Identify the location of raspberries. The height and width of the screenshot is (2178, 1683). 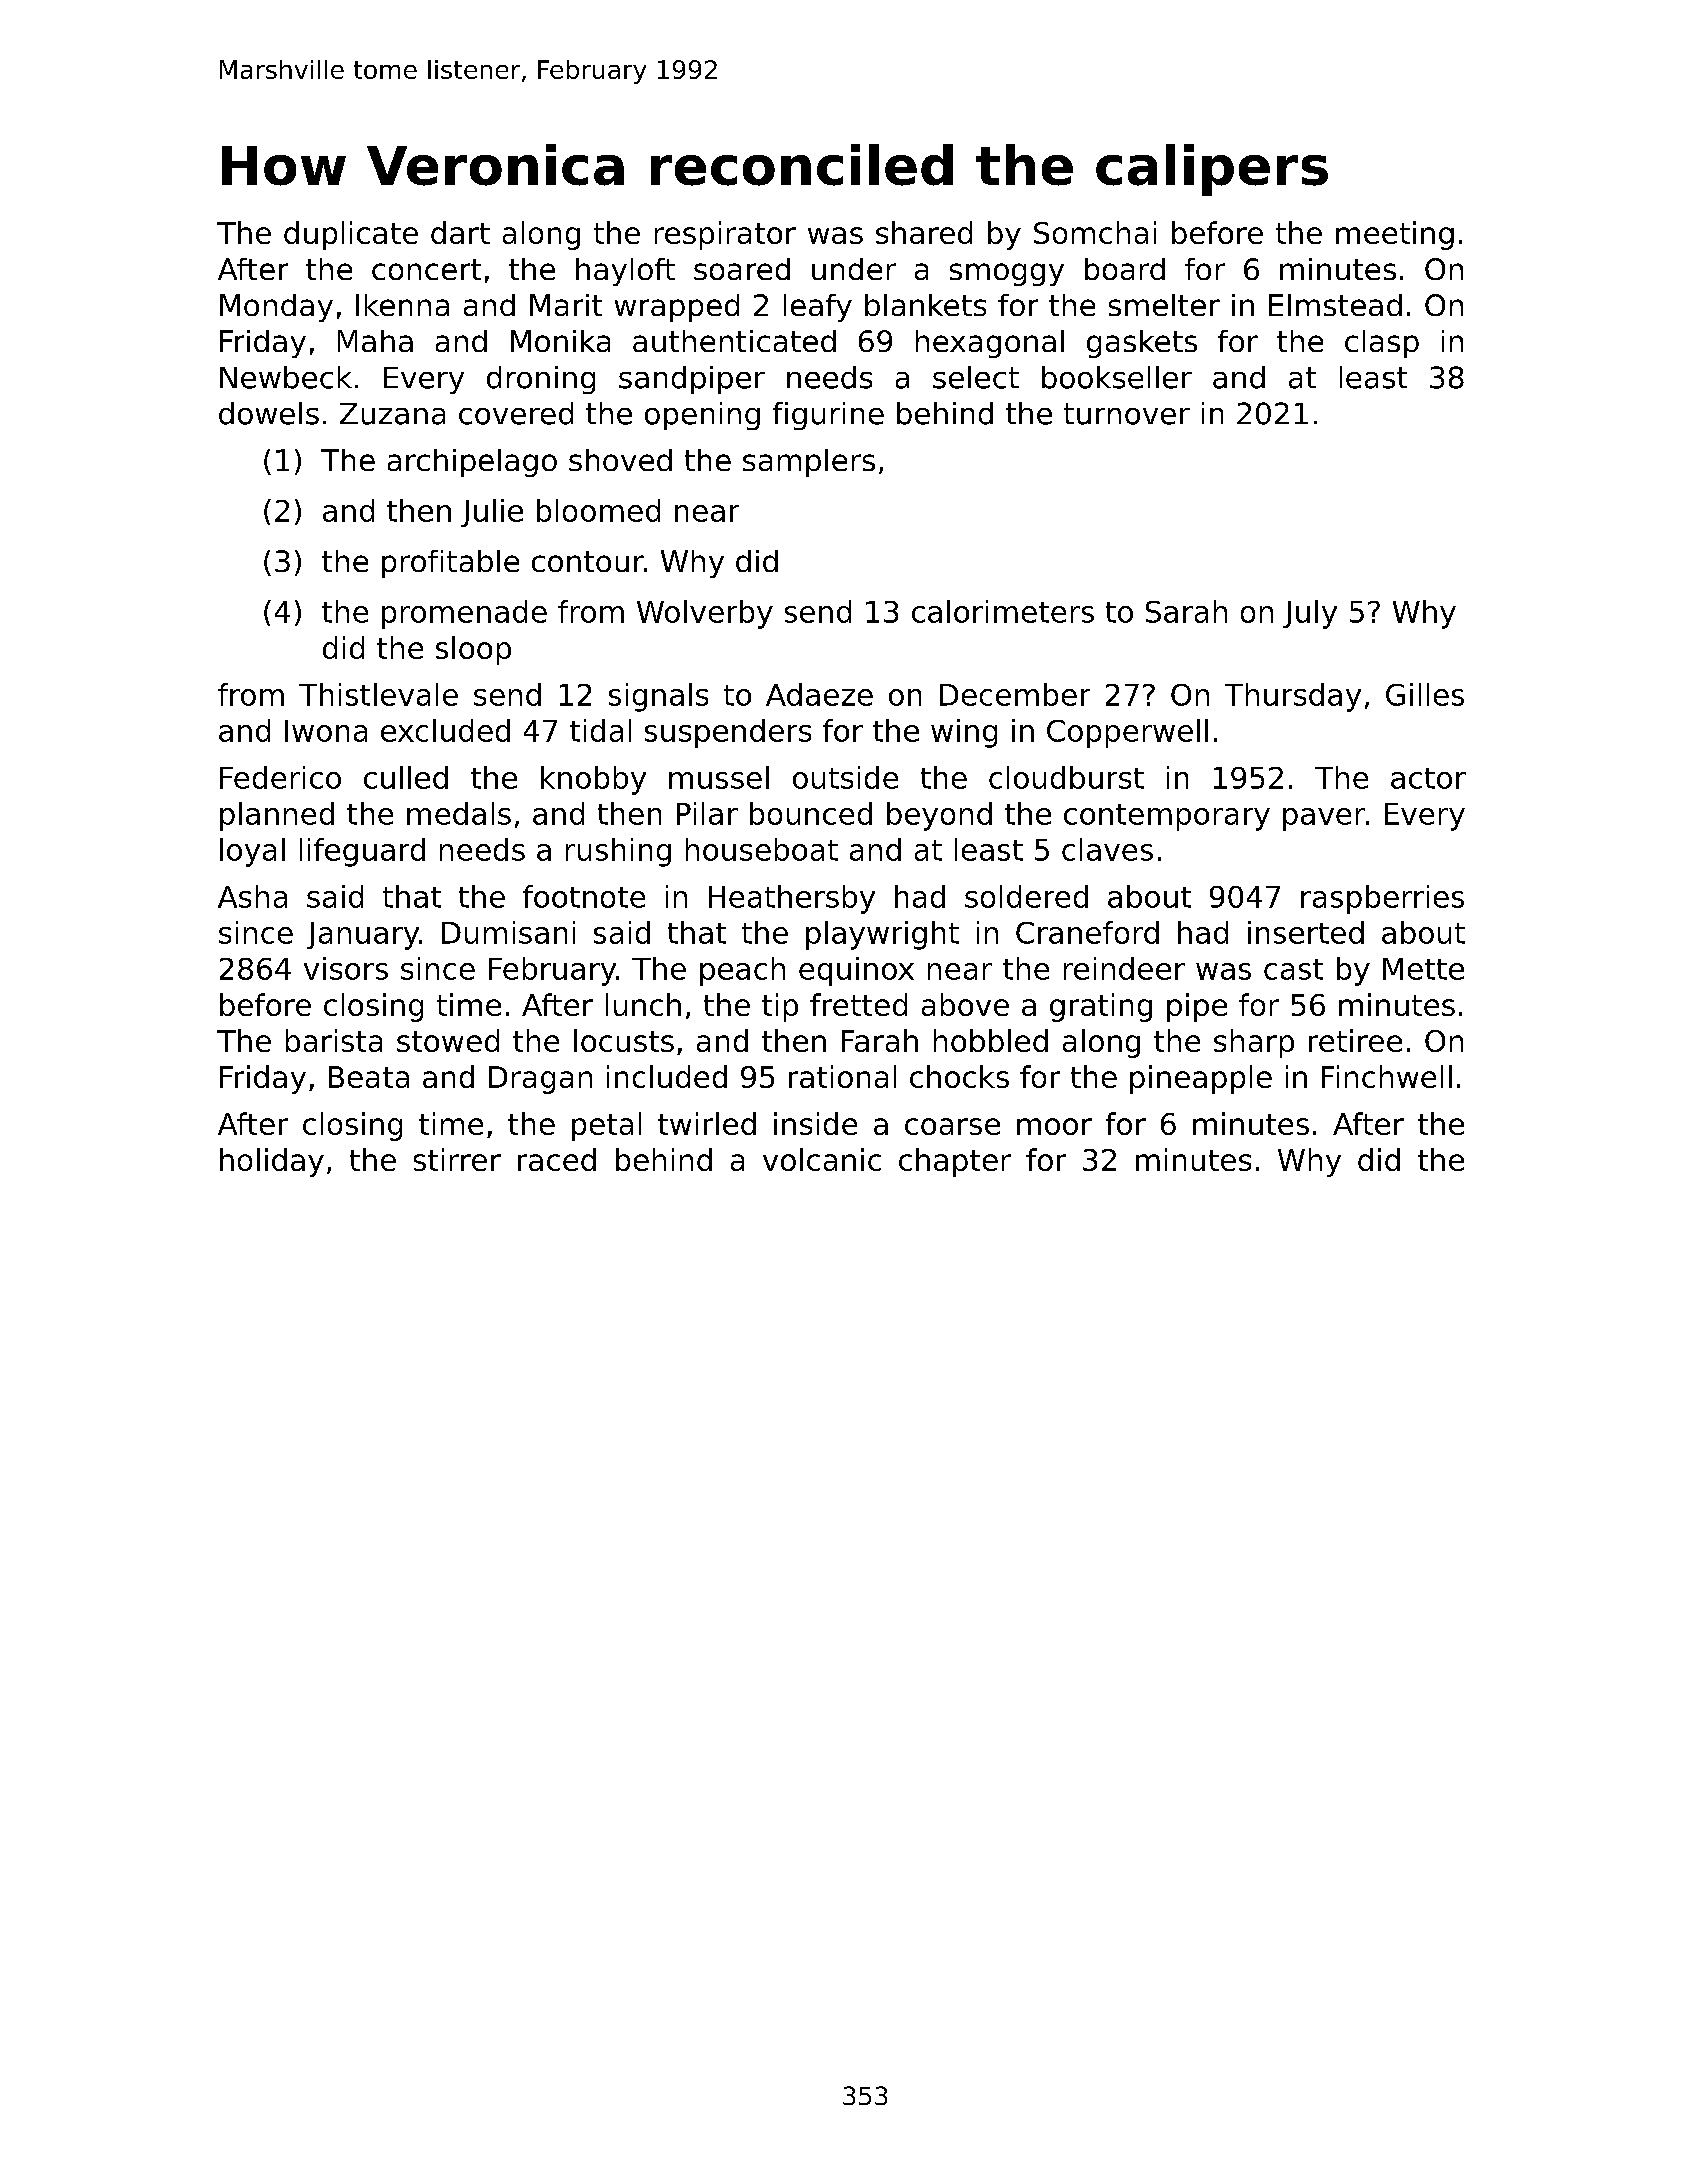
(1382, 899).
